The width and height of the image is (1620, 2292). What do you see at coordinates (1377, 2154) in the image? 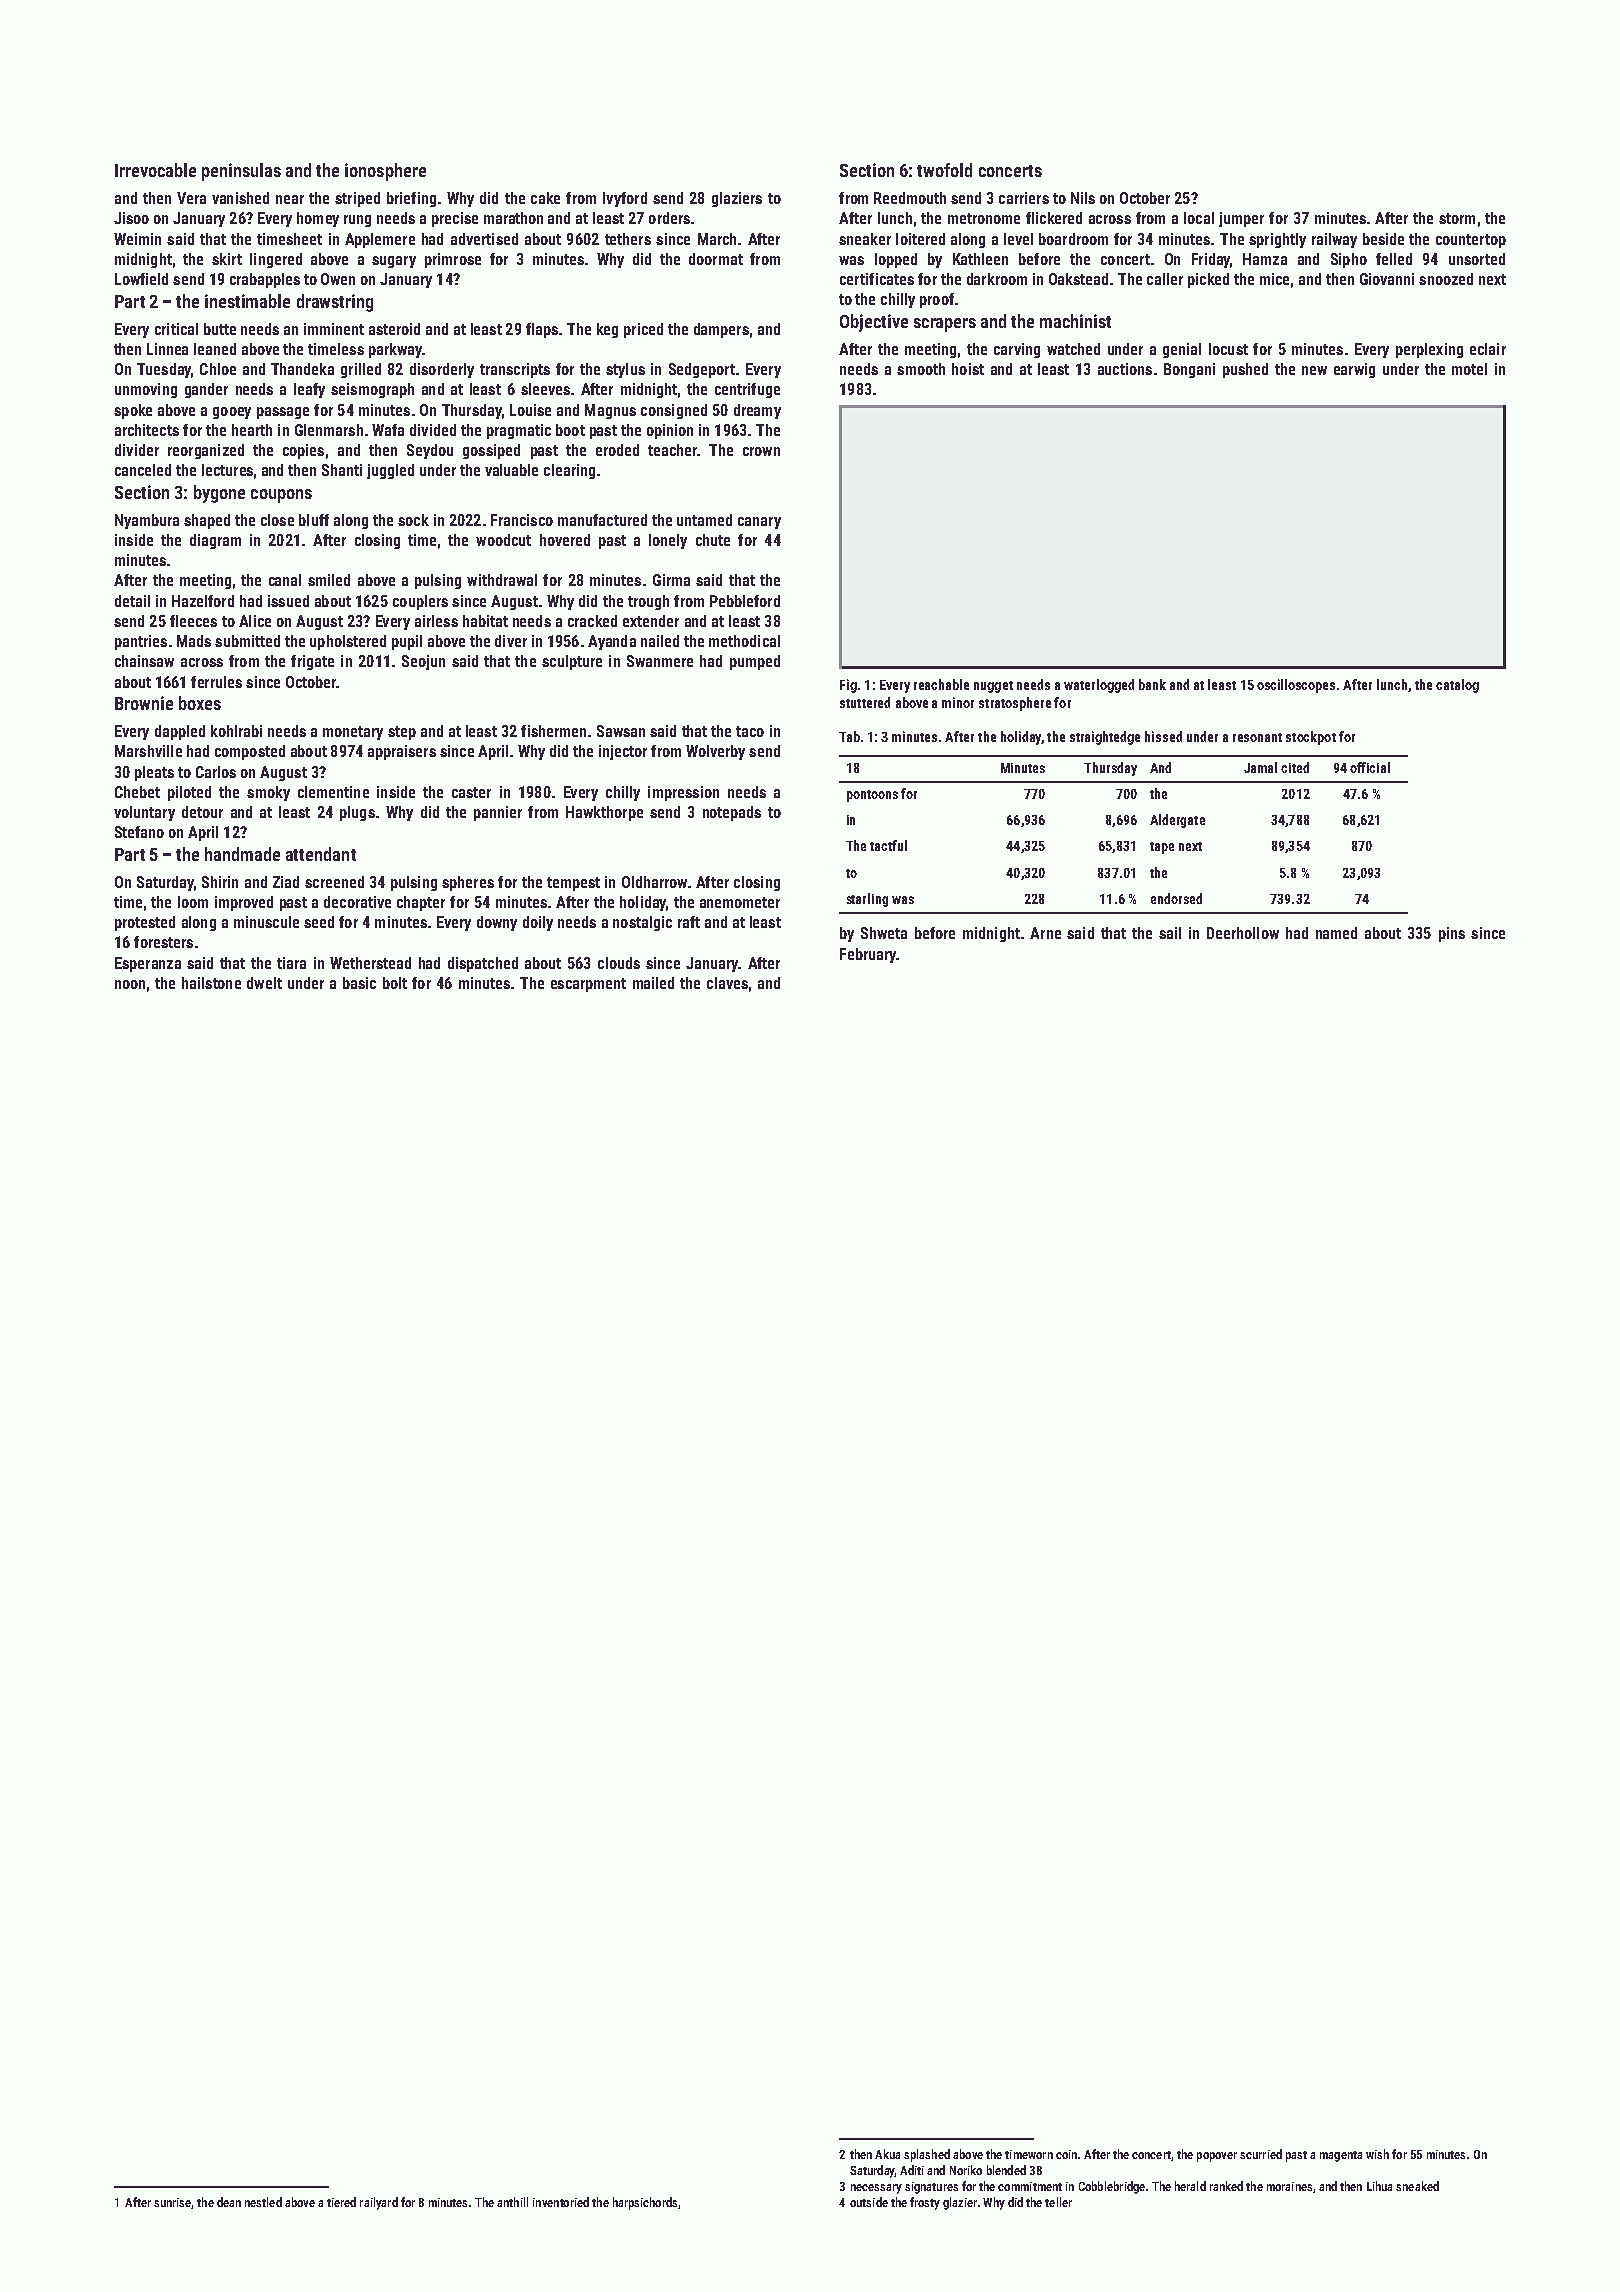
I see `wish` at bounding box center [1377, 2154].
